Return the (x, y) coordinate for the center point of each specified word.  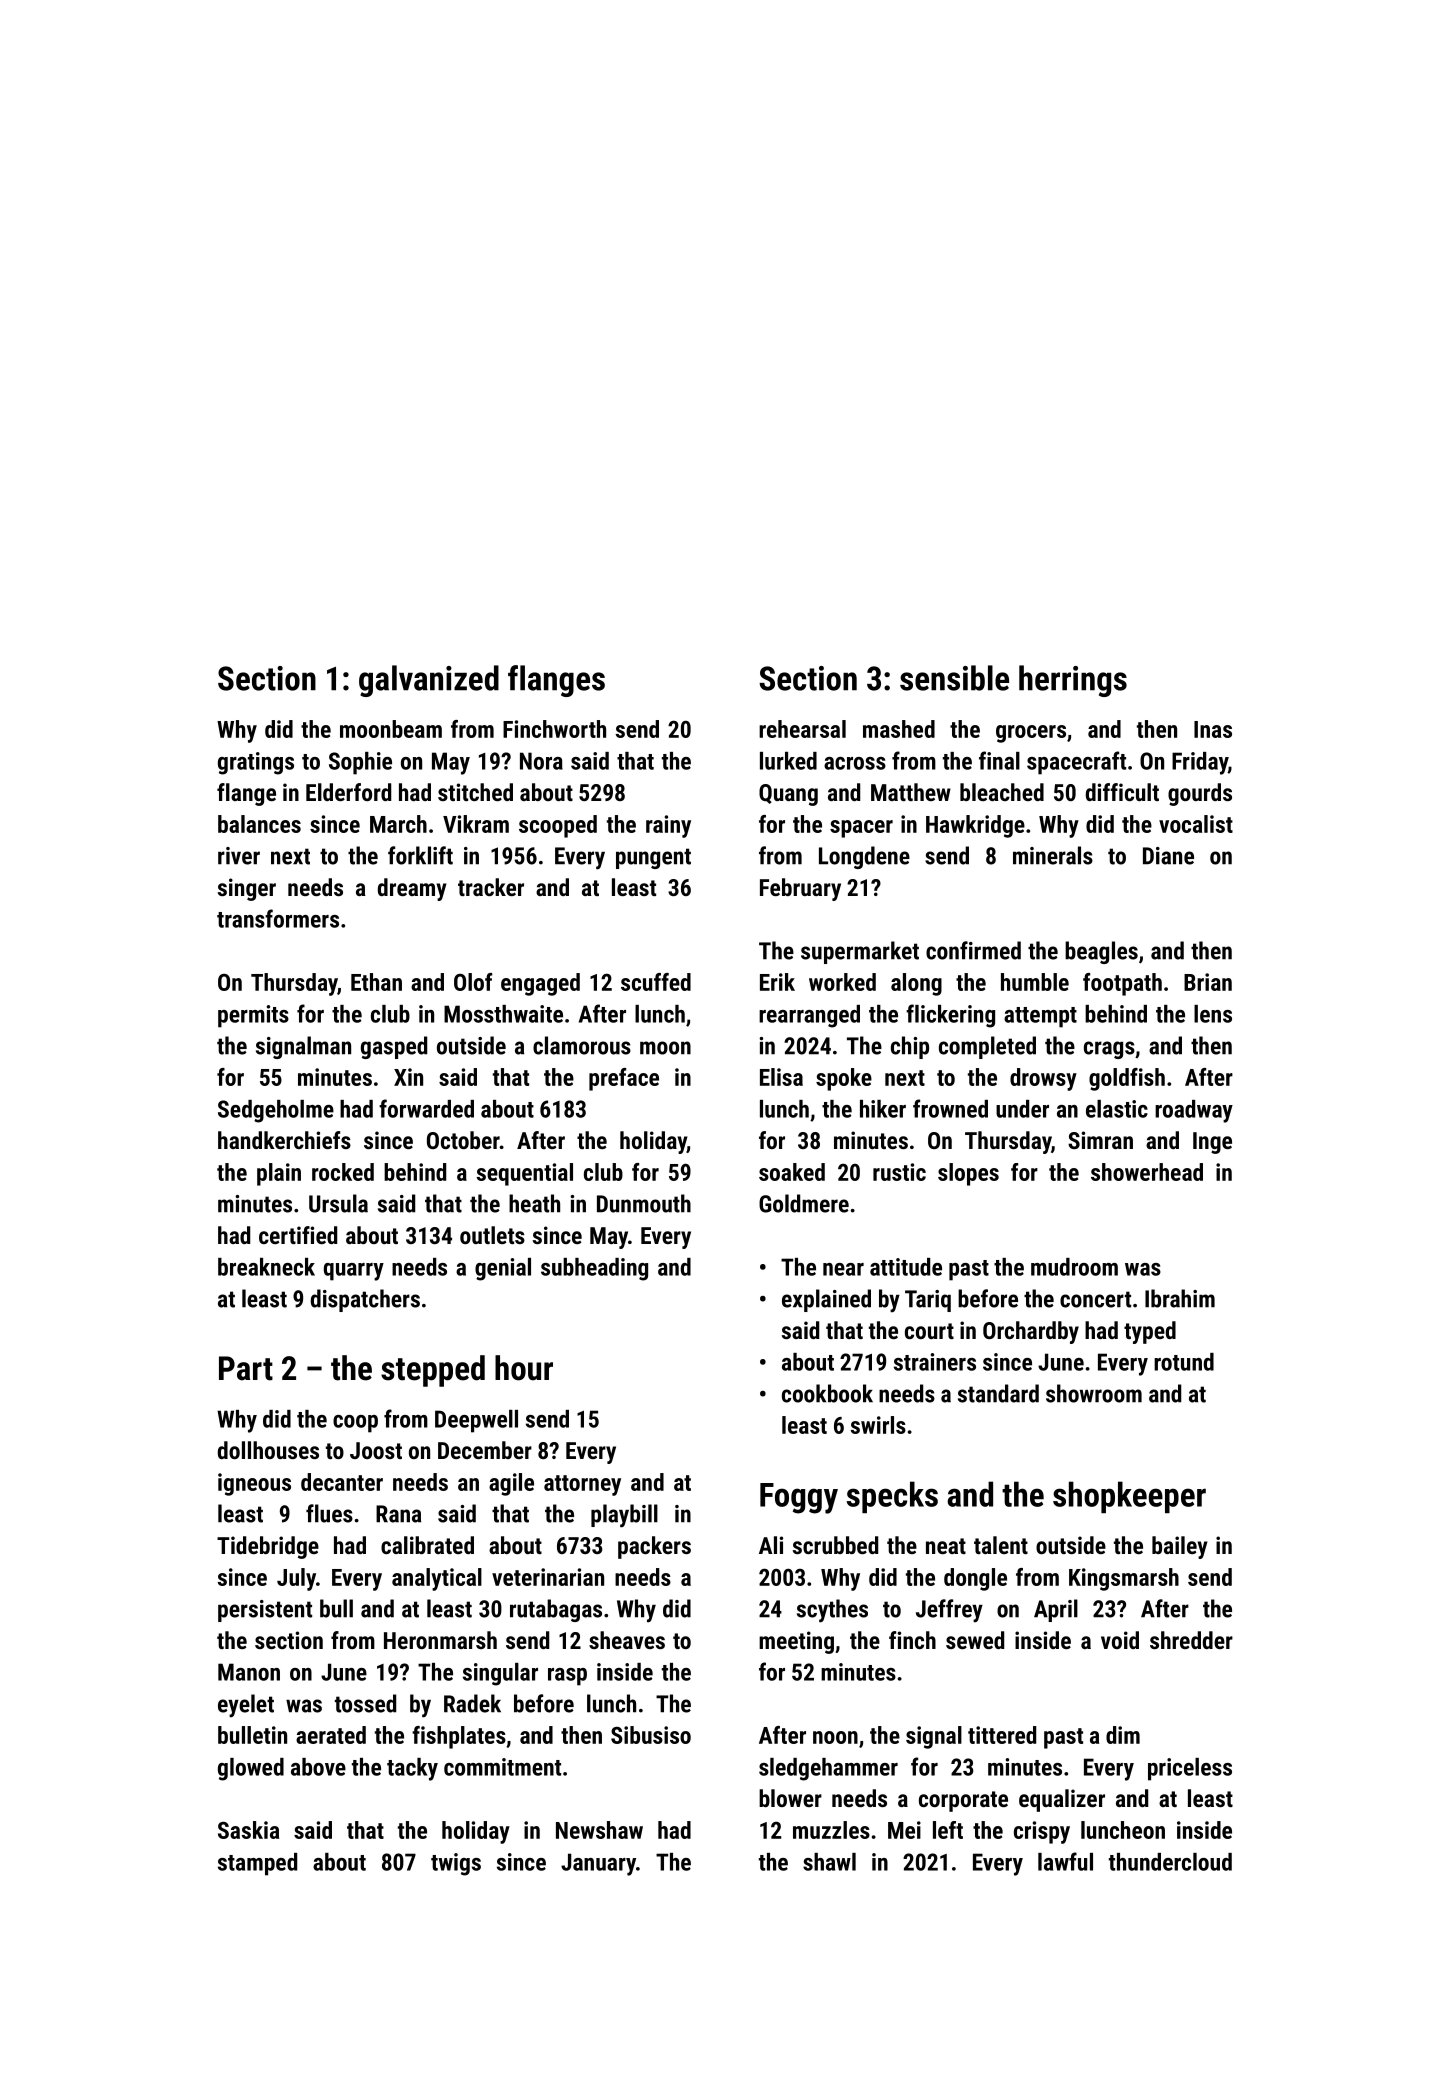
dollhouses (268, 1450)
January (598, 1864)
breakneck (266, 1267)
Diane (1168, 856)
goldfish (1127, 1079)
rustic (899, 1172)
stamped (257, 1864)
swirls (878, 1425)
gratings (256, 763)
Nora (541, 761)
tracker (491, 887)
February (800, 889)
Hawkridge (975, 826)
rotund (1184, 1362)
